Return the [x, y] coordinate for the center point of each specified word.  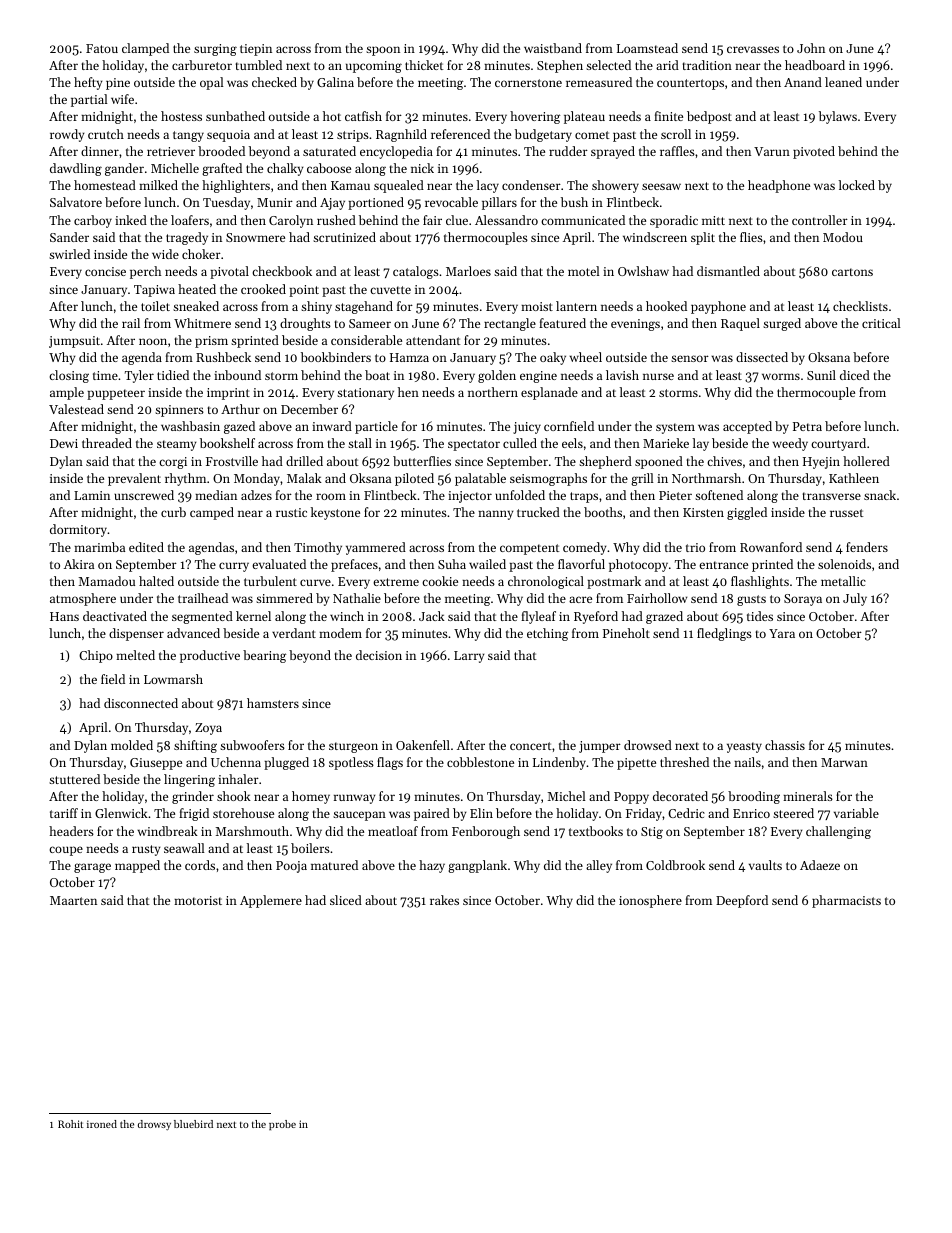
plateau [584, 117]
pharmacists [846, 901]
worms [781, 376]
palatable [480, 479]
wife [122, 99]
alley [599, 866]
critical [881, 323]
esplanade [549, 393]
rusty [146, 850]
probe [282, 1125]
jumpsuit [74, 342]
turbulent [270, 581]
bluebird [193, 1124]
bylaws [838, 117]
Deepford [742, 901]
